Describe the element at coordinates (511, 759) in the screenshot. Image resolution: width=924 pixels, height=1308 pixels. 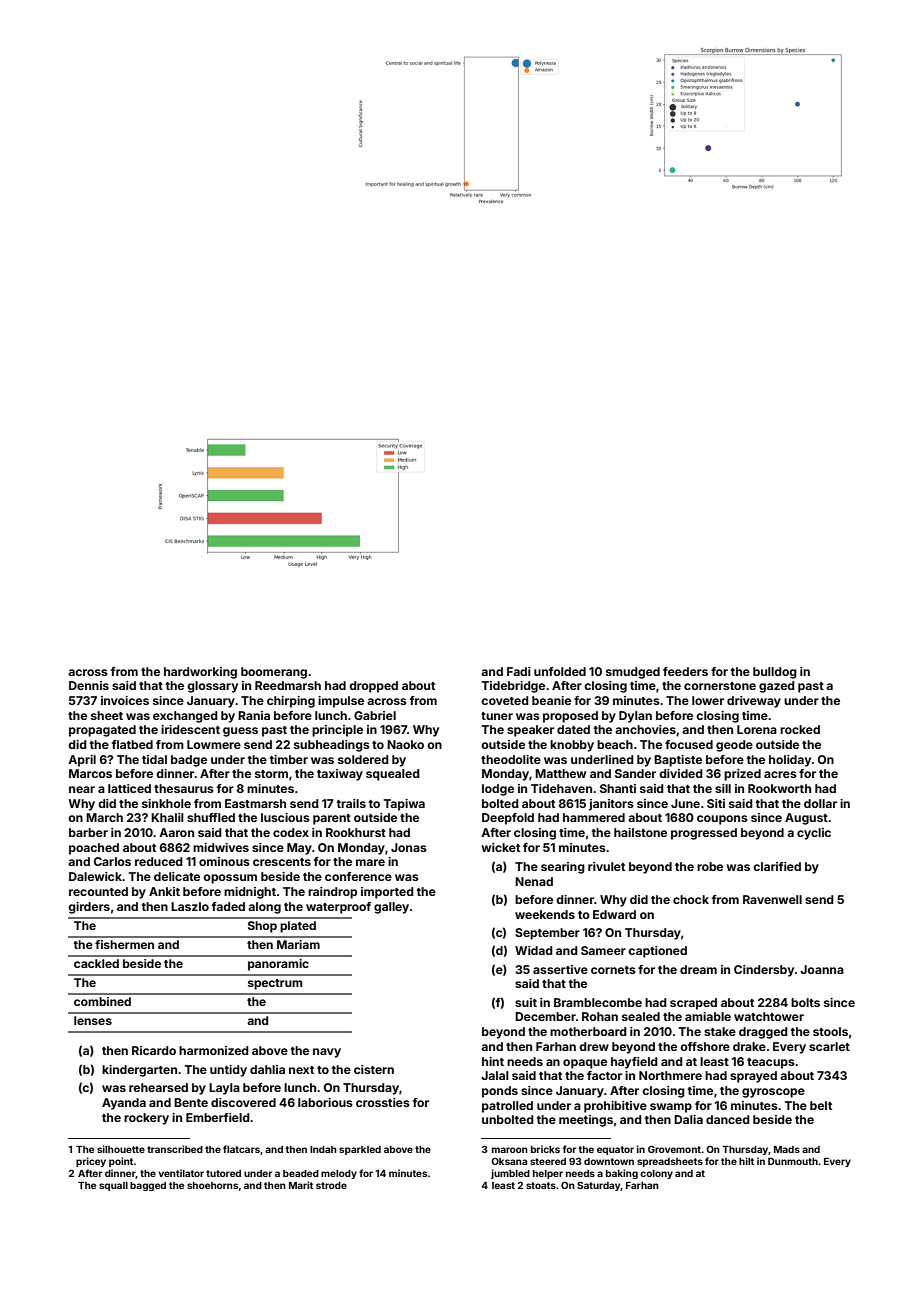
I see `theodolite` at that location.
